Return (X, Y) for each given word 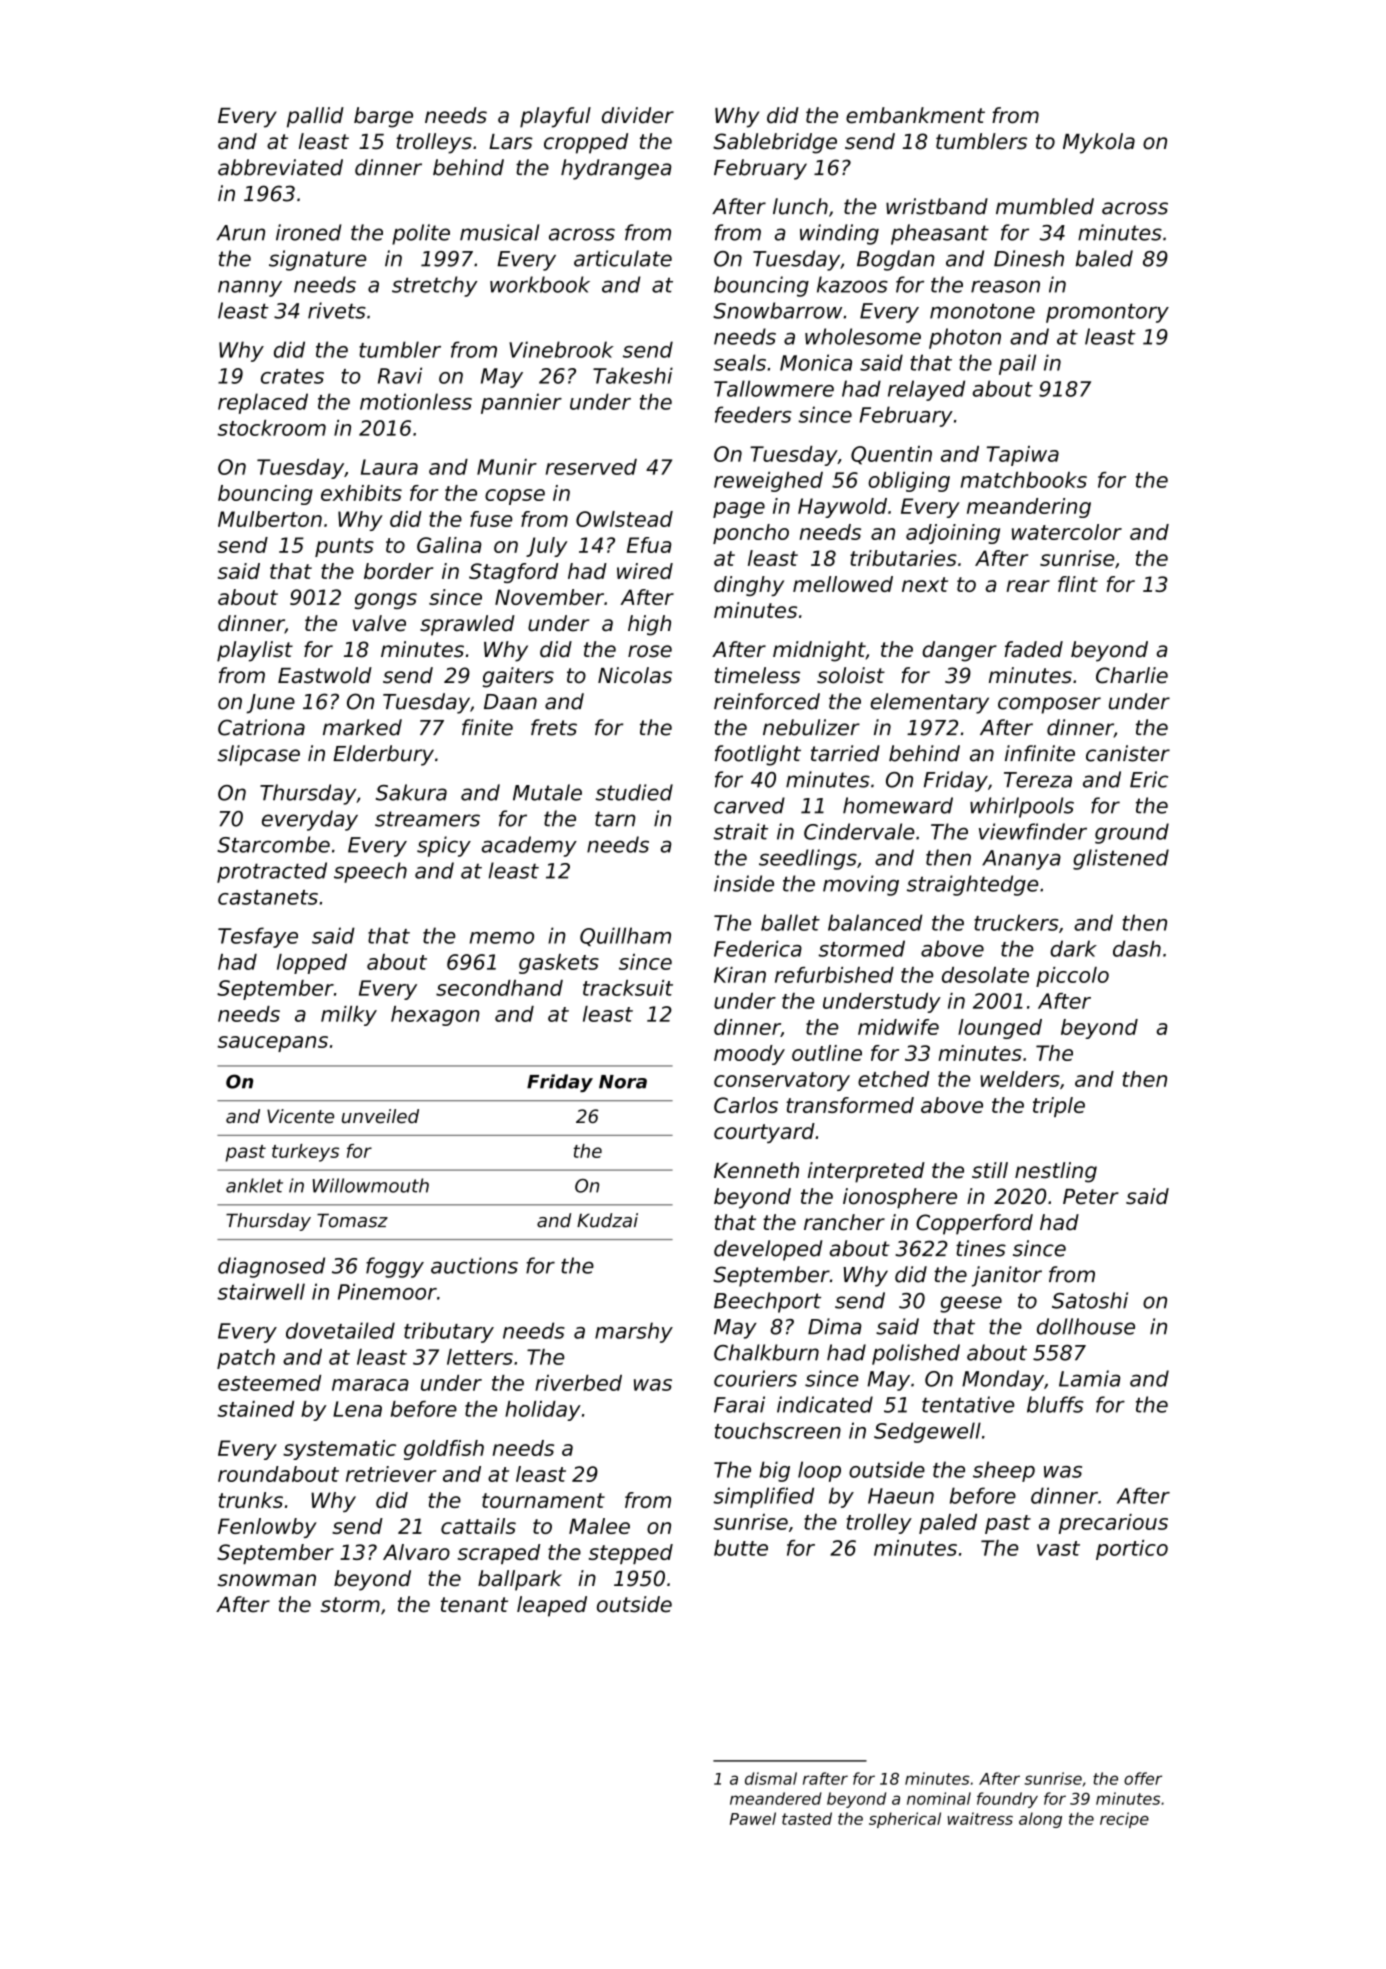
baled (1104, 258)
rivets (337, 310)
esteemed (269, 1383)
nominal (939, 1798)
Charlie (1132, 675)
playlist (255, 651)
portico (1132, 1550)
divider (638, 115)
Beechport (767, 1302)
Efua (649, 545)
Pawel (753, 1818)
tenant (474, 1605)
